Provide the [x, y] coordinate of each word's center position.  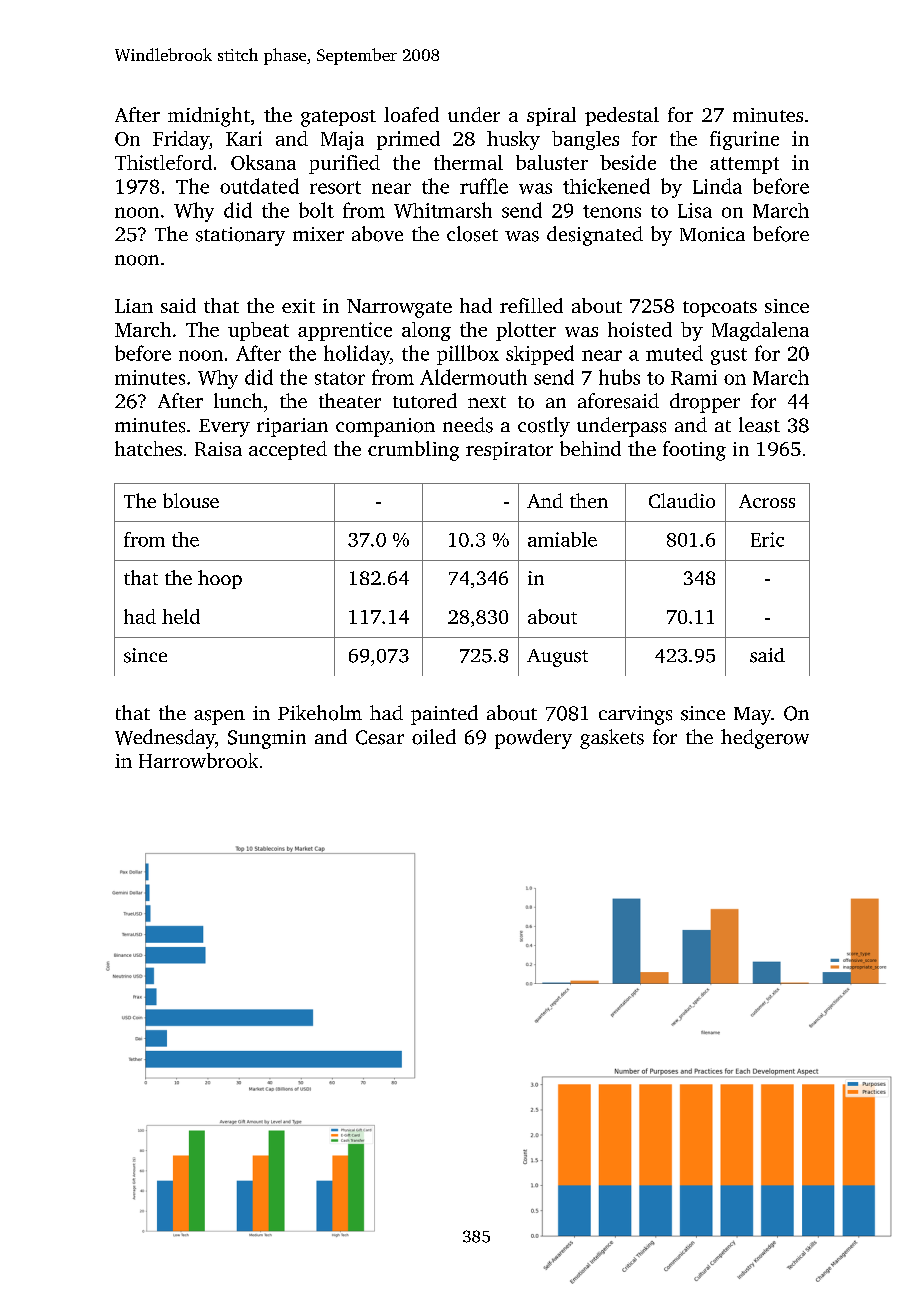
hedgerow [765, 739]
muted [674, 353]
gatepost [338, 118]
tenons [612, 211]
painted [444, 715]
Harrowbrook [198, 760]
